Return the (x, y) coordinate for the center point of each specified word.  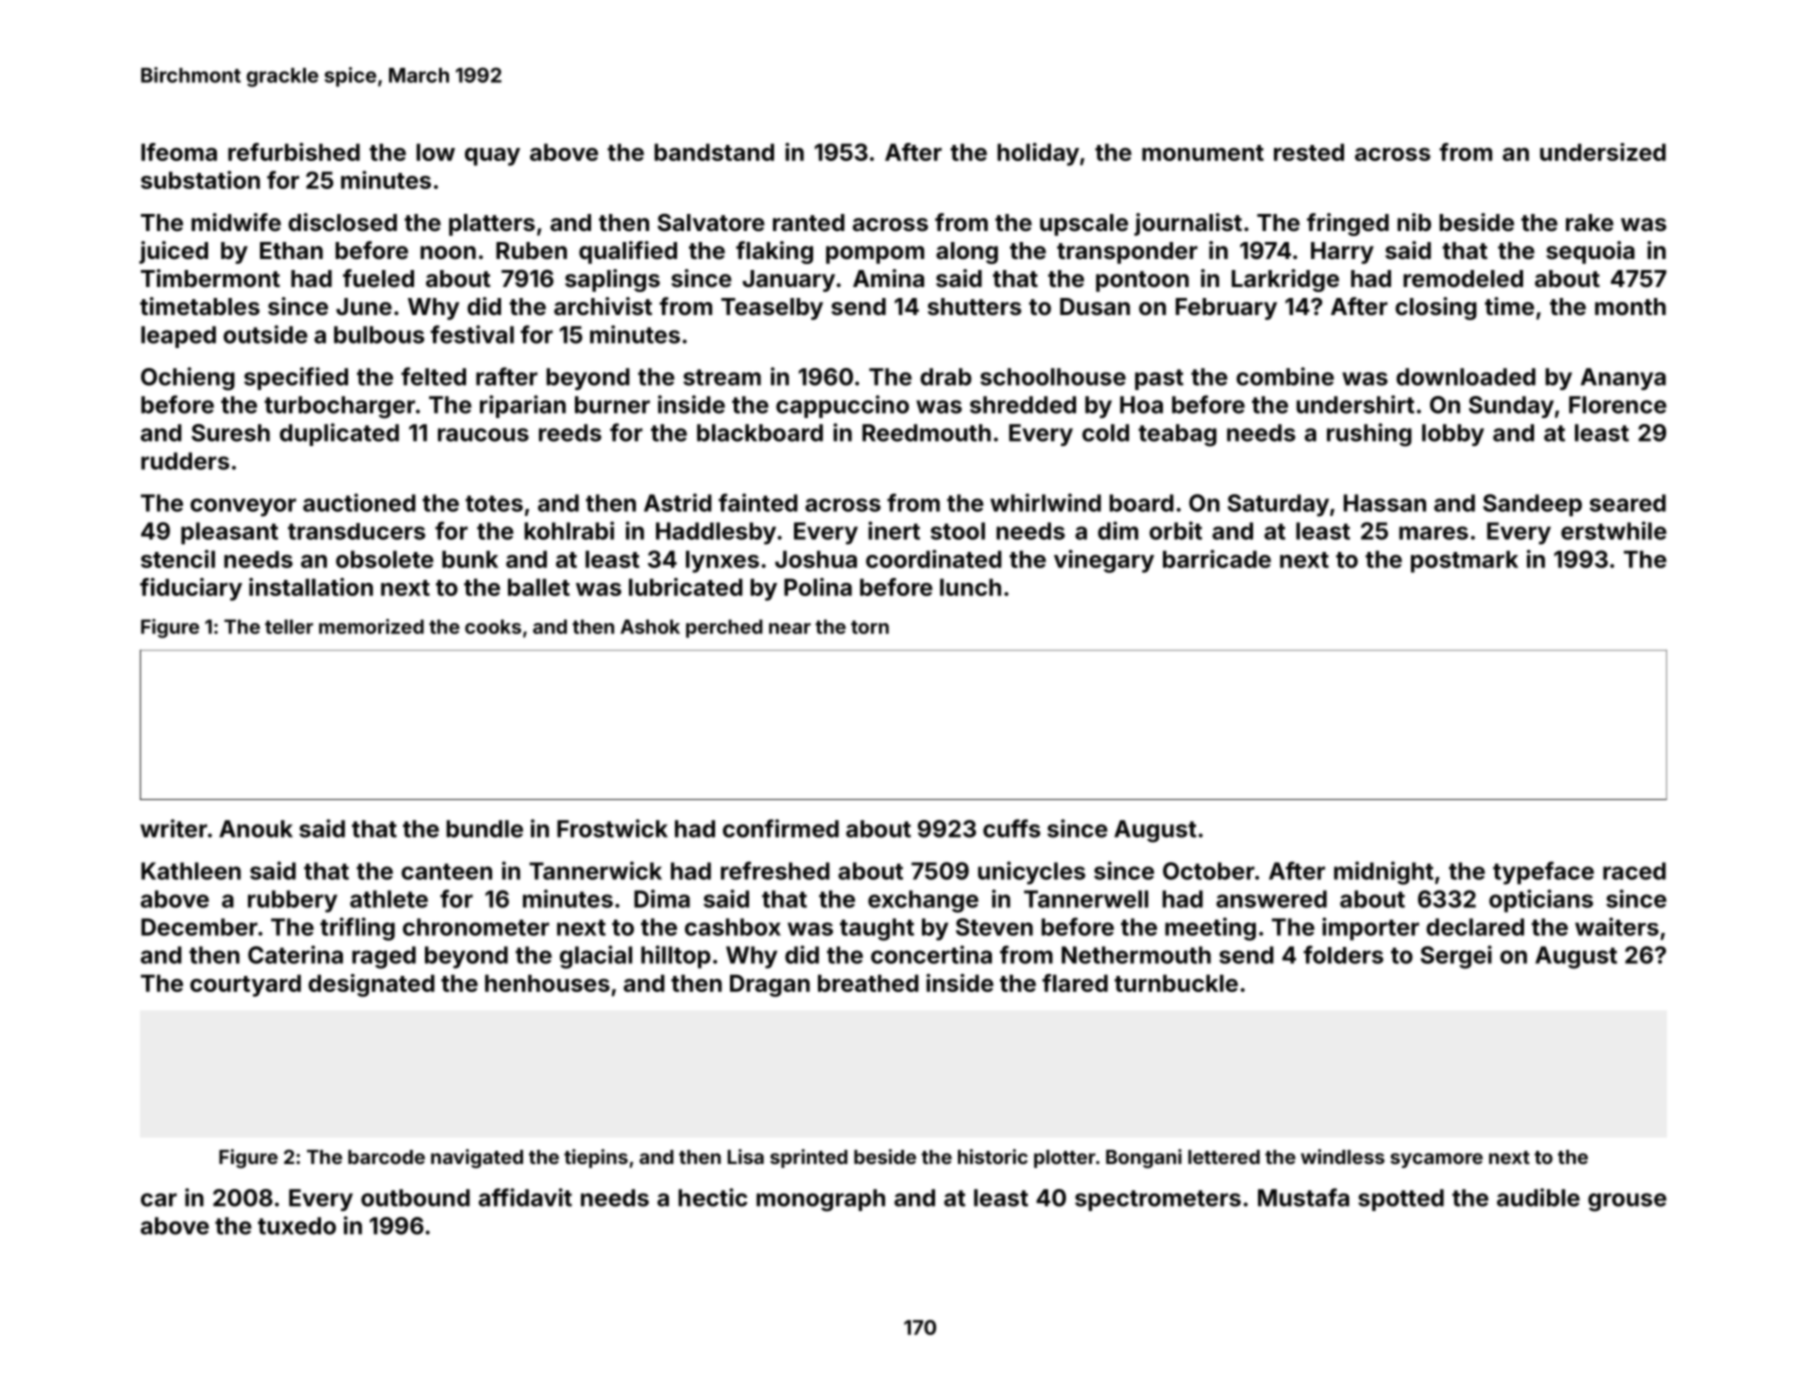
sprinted (809, 1158)
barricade (1217, 559)
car (159, 1200)
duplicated (339, 434)
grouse (1627, 1202)
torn (870, 627)
